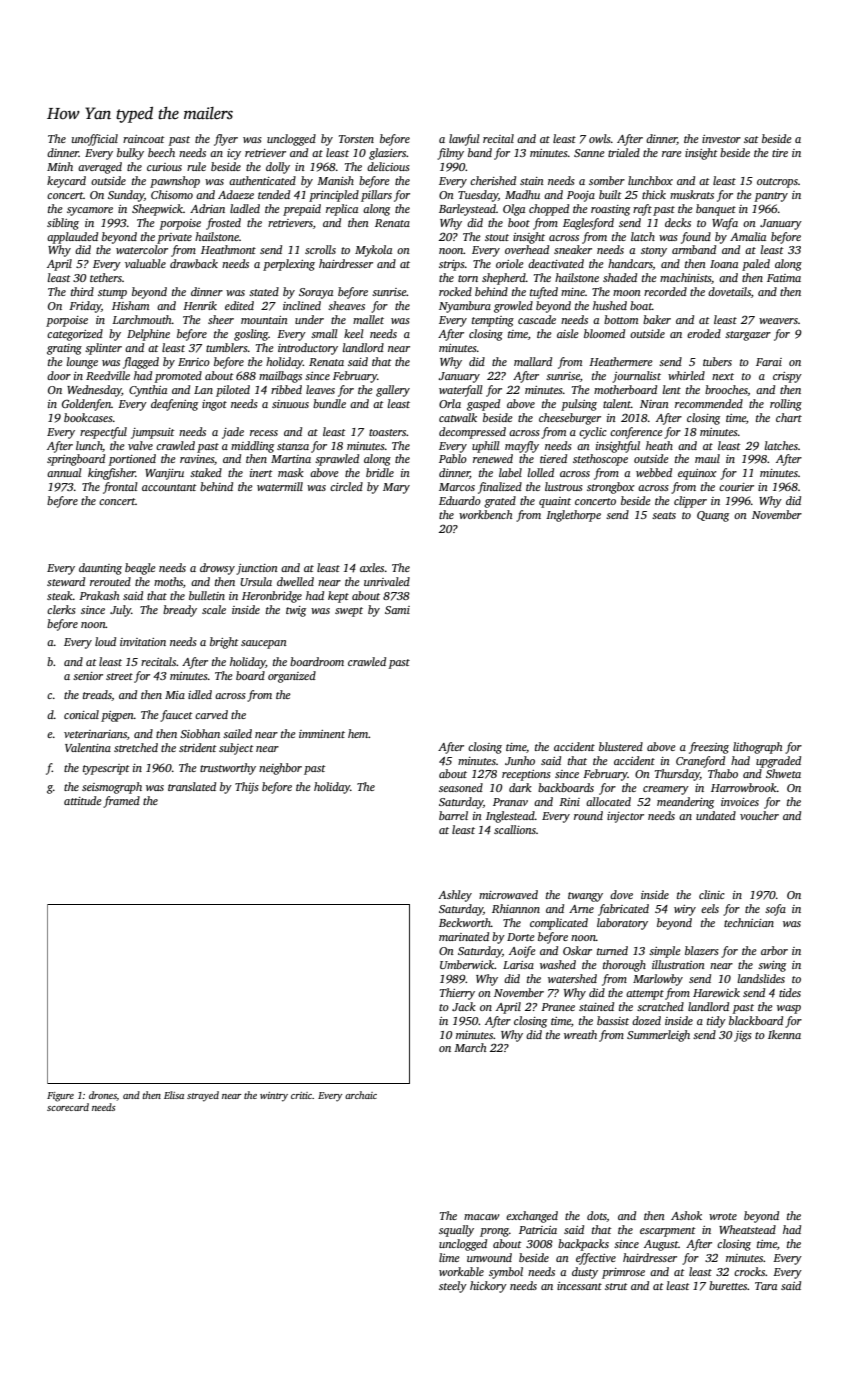 The image size is (849, 1400). I want to click on accountant, so click(169, 487).
